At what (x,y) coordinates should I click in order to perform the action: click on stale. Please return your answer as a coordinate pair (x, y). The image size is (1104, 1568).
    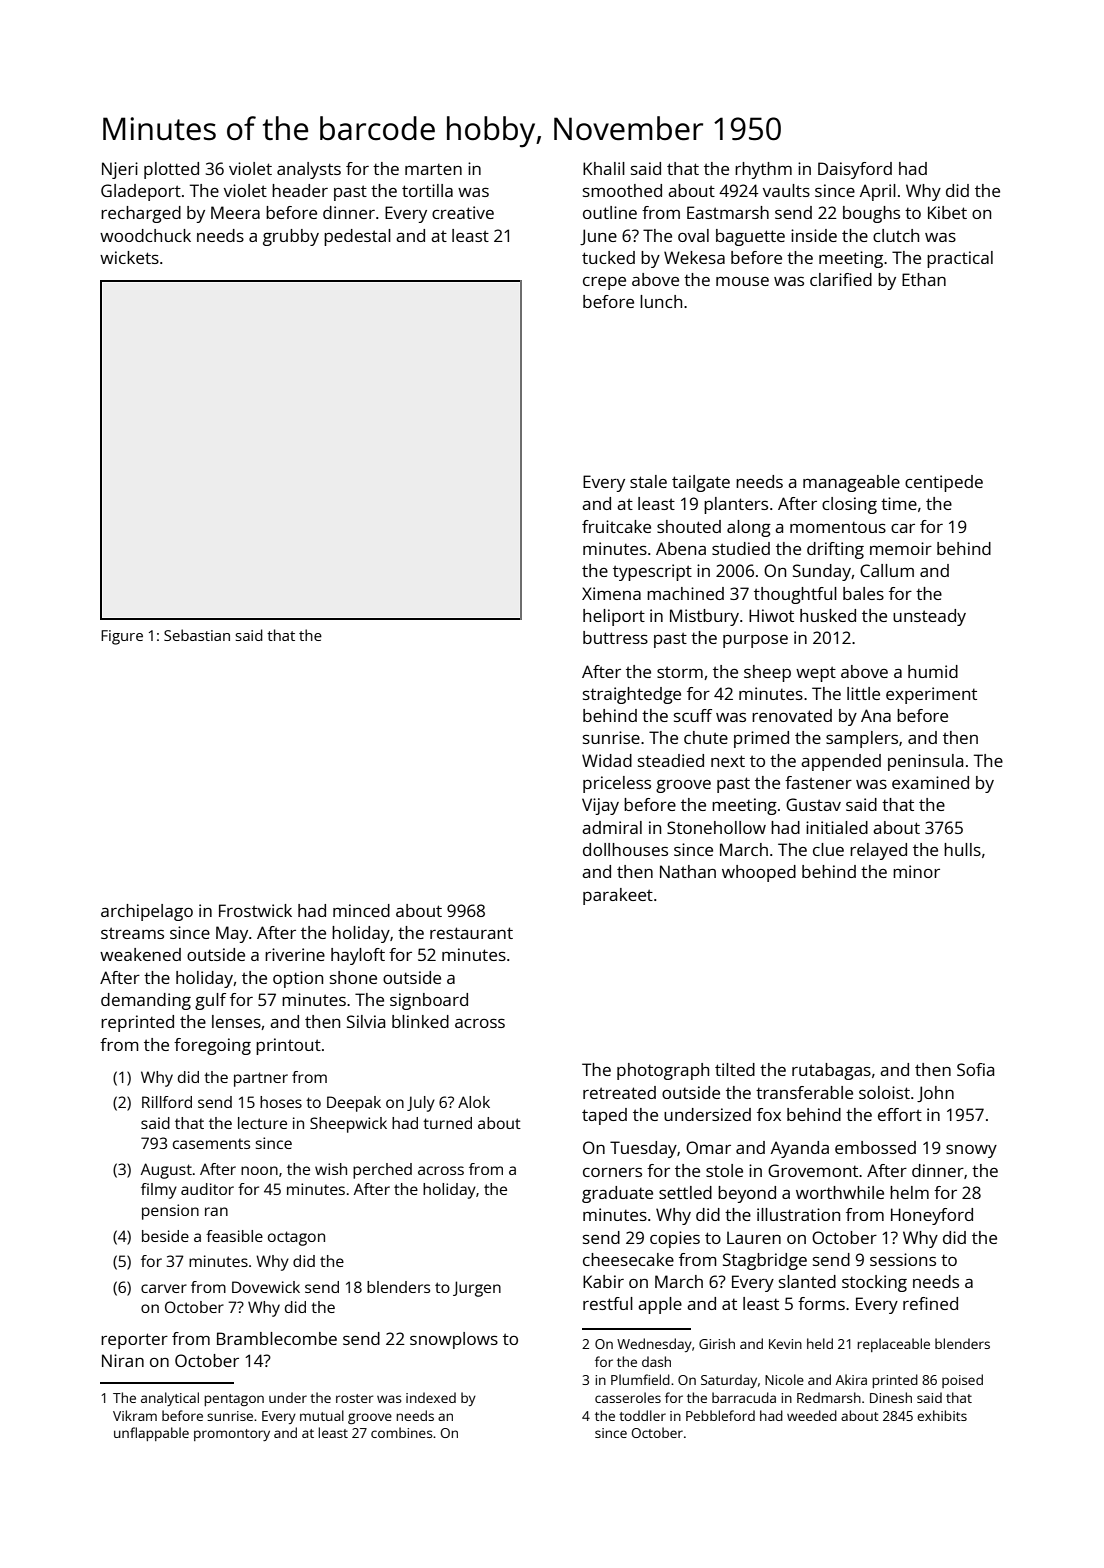
    Looking at the image, I should click on (648, 481).
